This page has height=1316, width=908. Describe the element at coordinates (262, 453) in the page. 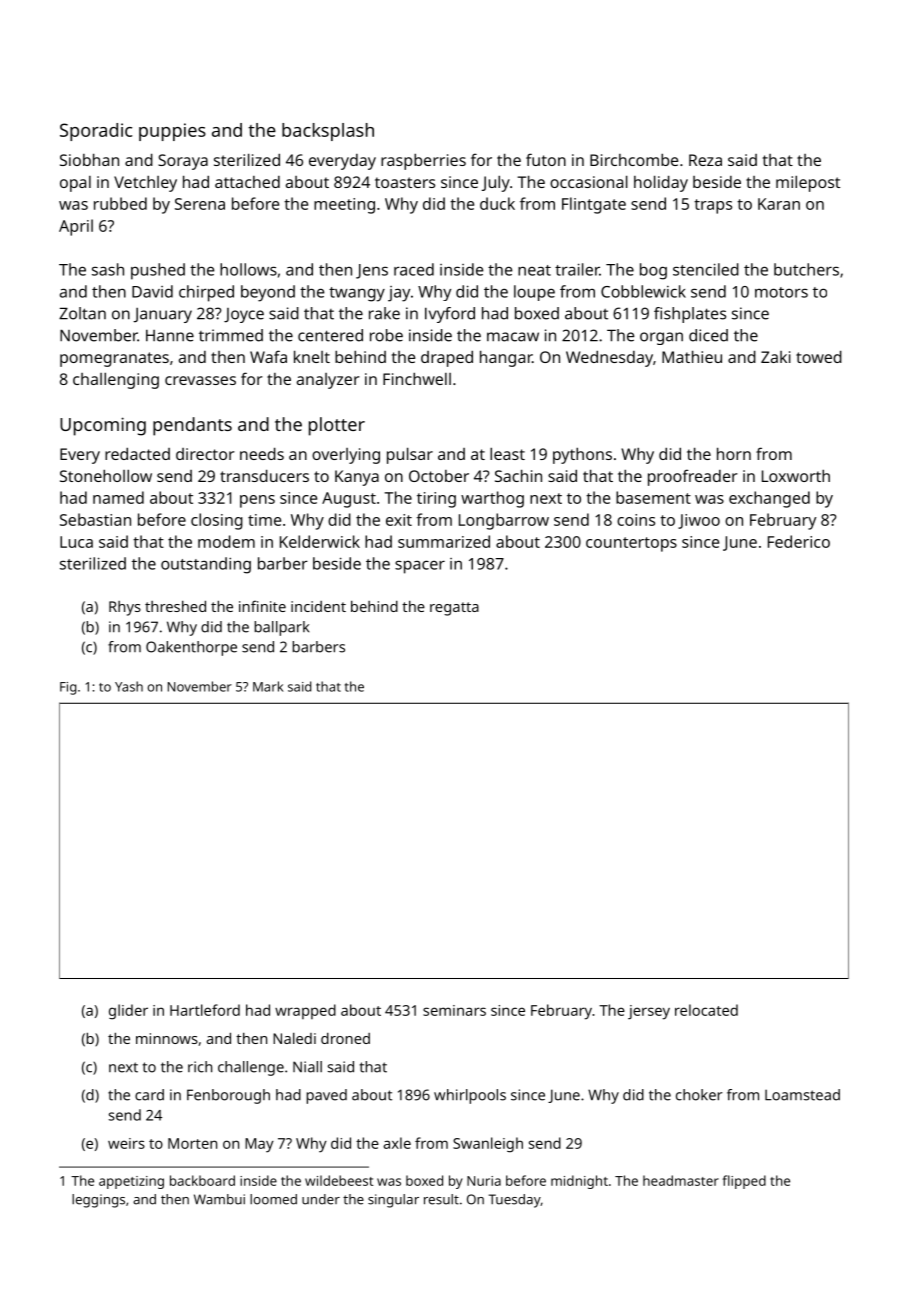

I see `needs` at that location.
